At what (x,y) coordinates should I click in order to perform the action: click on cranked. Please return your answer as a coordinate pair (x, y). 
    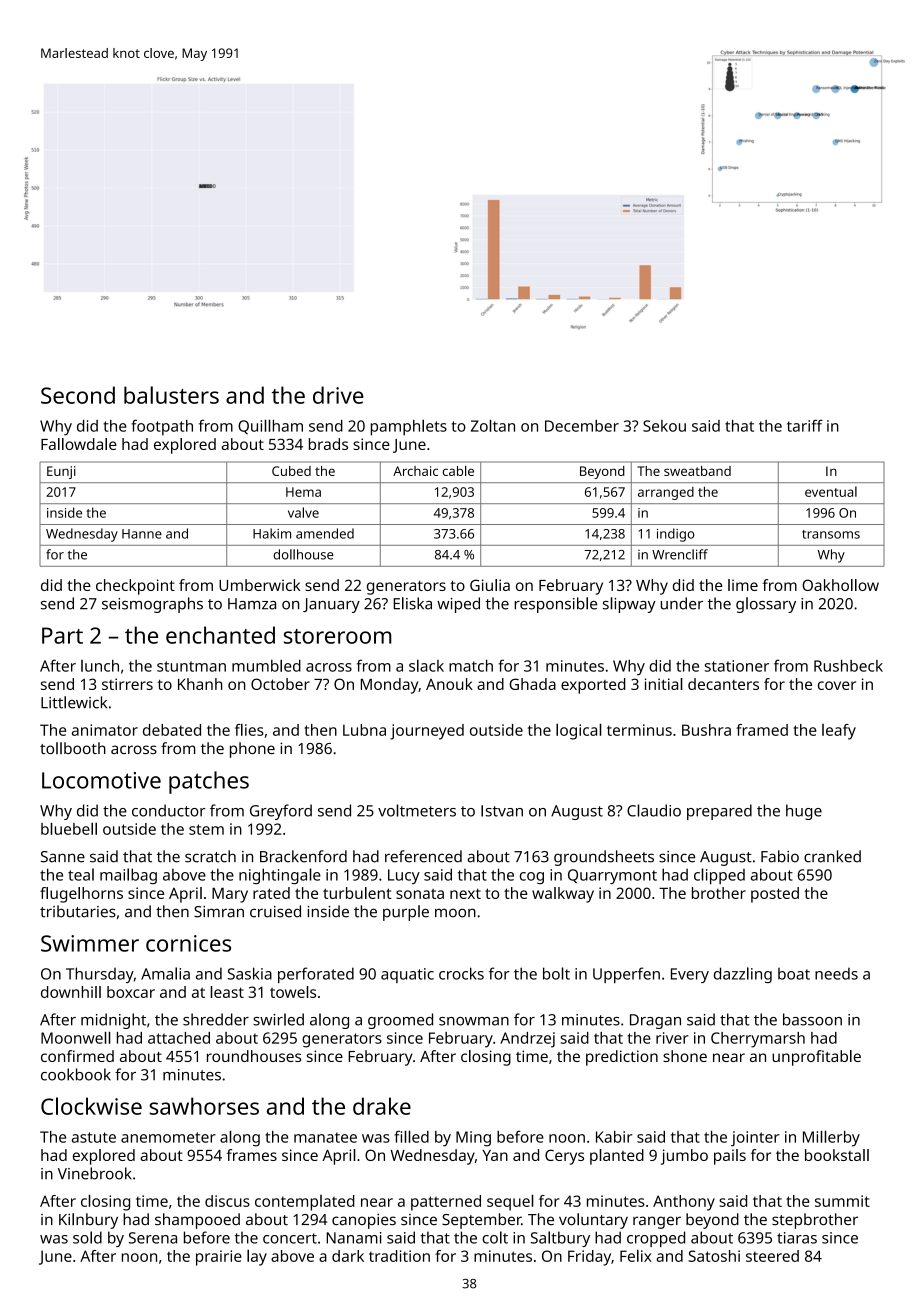
    Looking at the image, I should click on (832, 856).
